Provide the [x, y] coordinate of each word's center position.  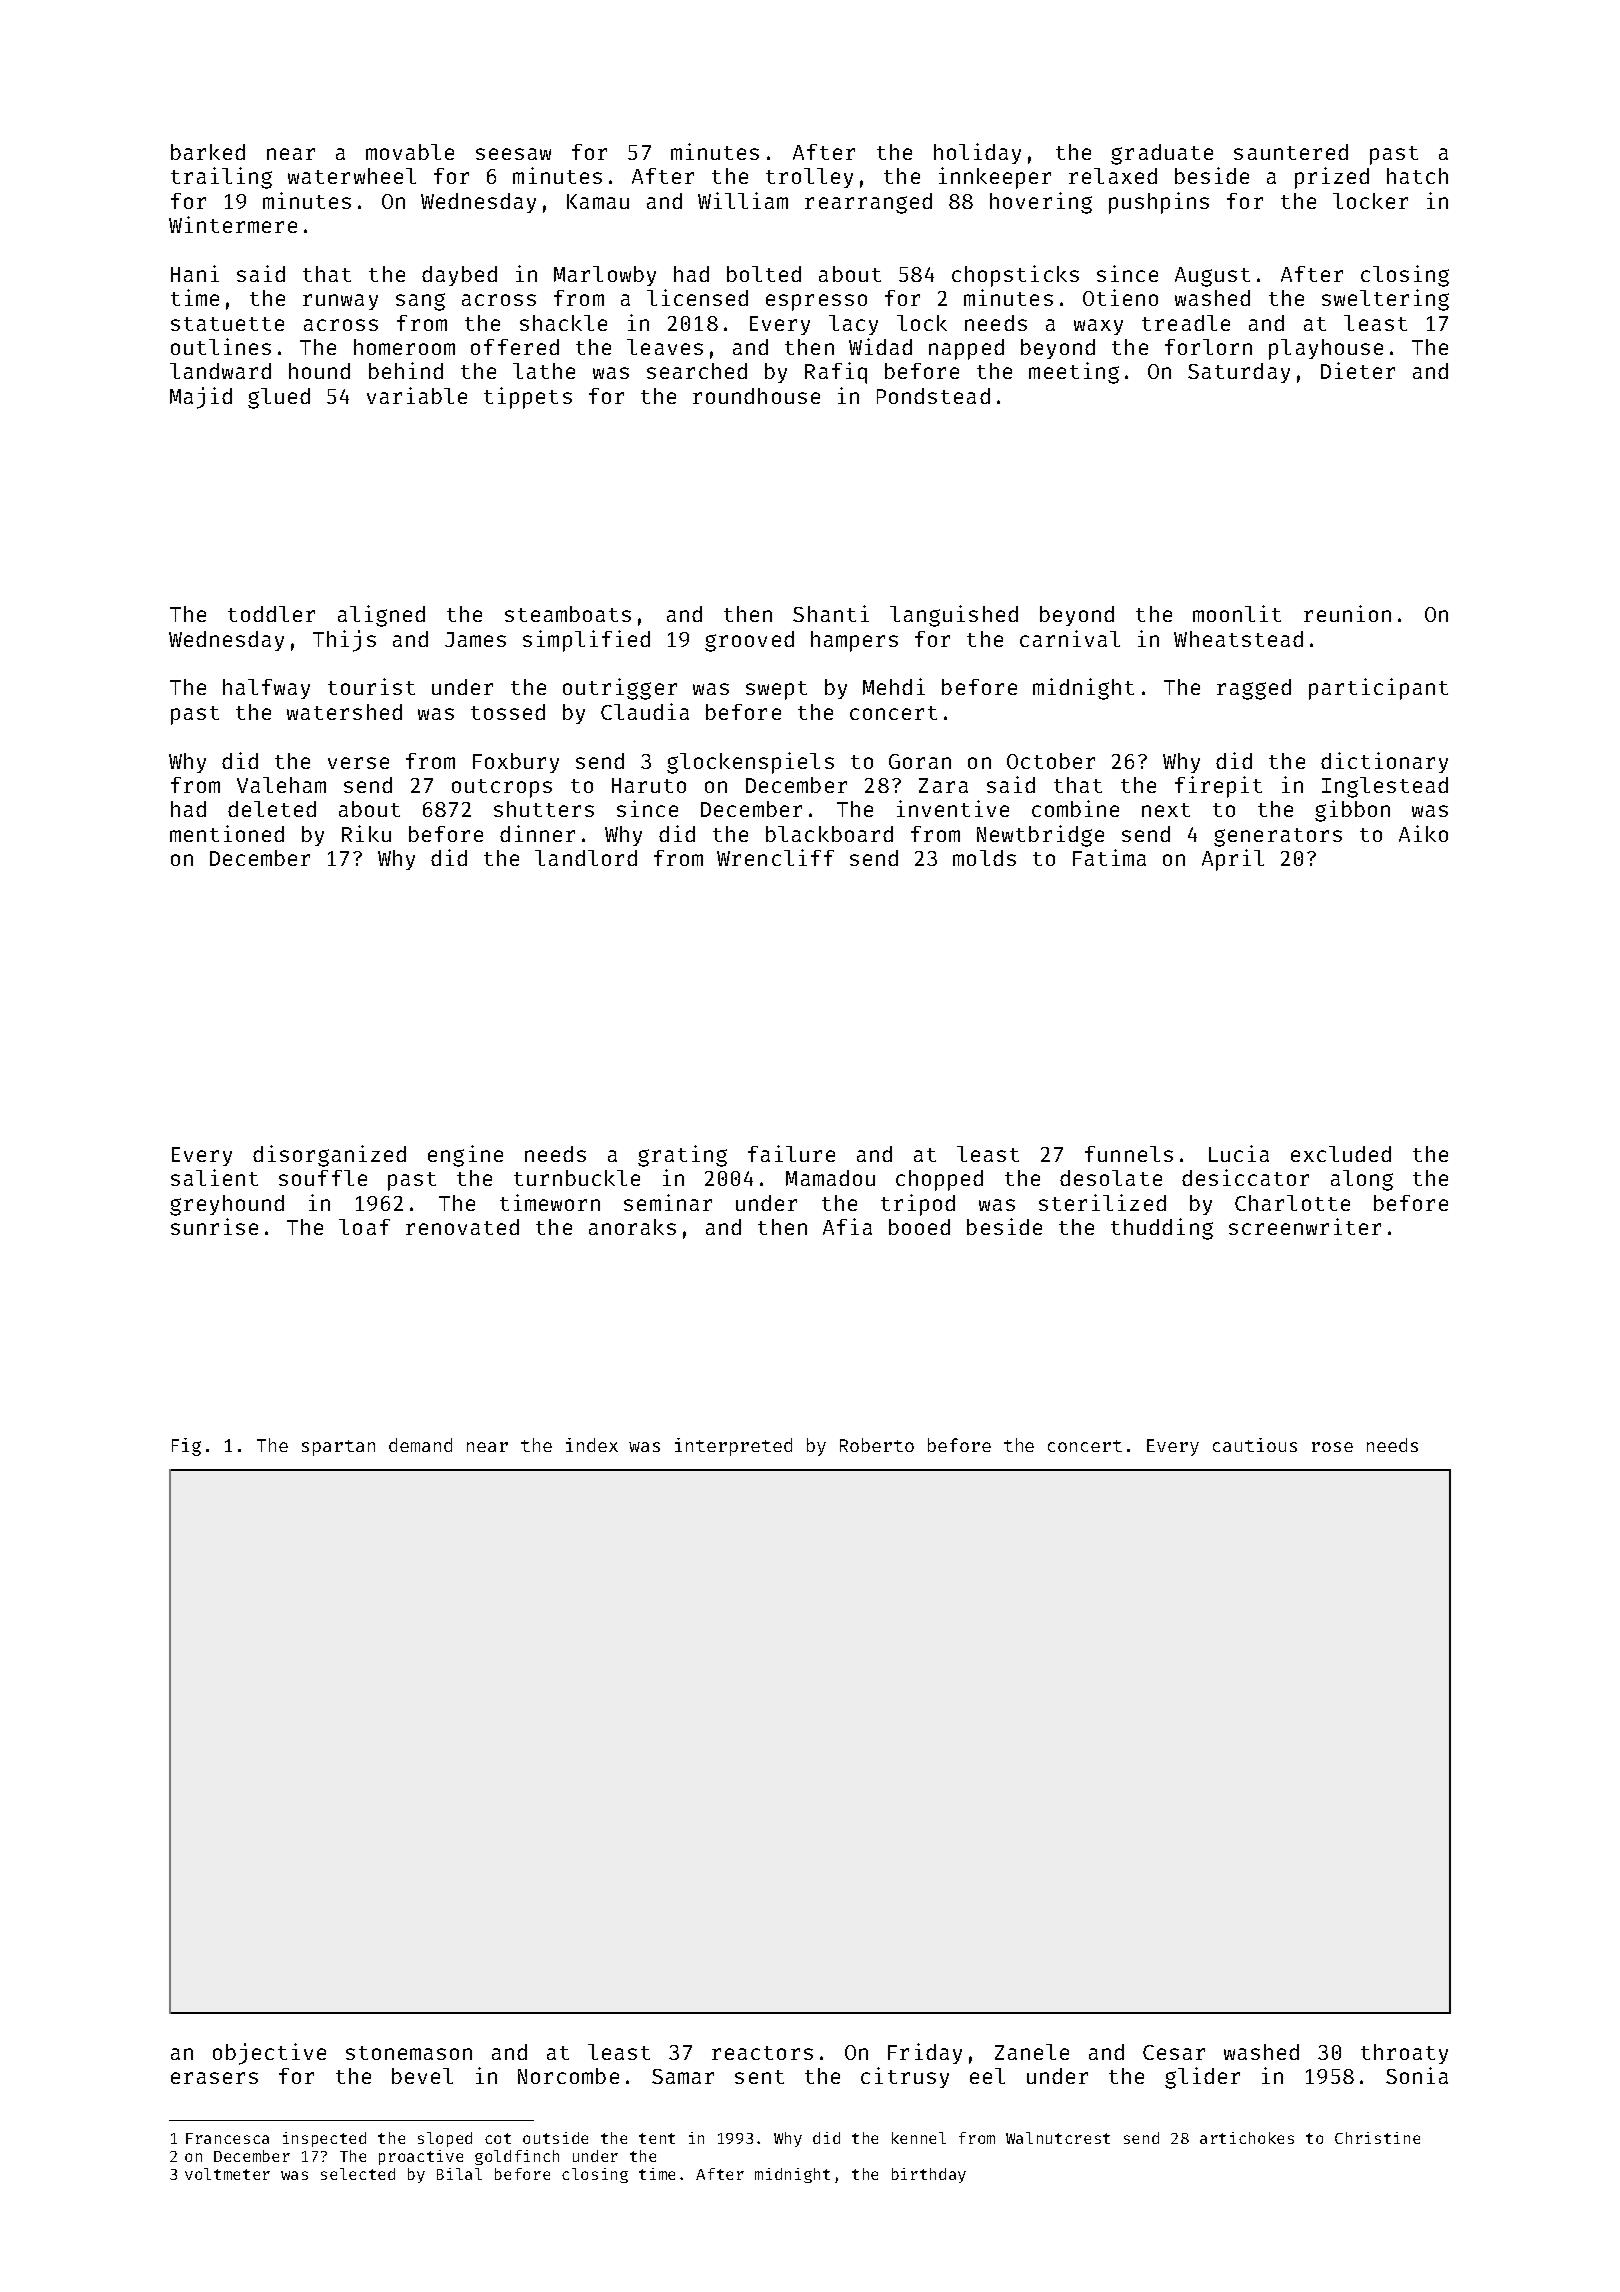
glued [279, 398]
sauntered [1291, 152]
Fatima [1109, 857]
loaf [364, 1227]
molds [984, 858]
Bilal [459, 2174]
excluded [1341, 1154]
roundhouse [756, 396]
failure [791, 1153]
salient [214, 1177]
